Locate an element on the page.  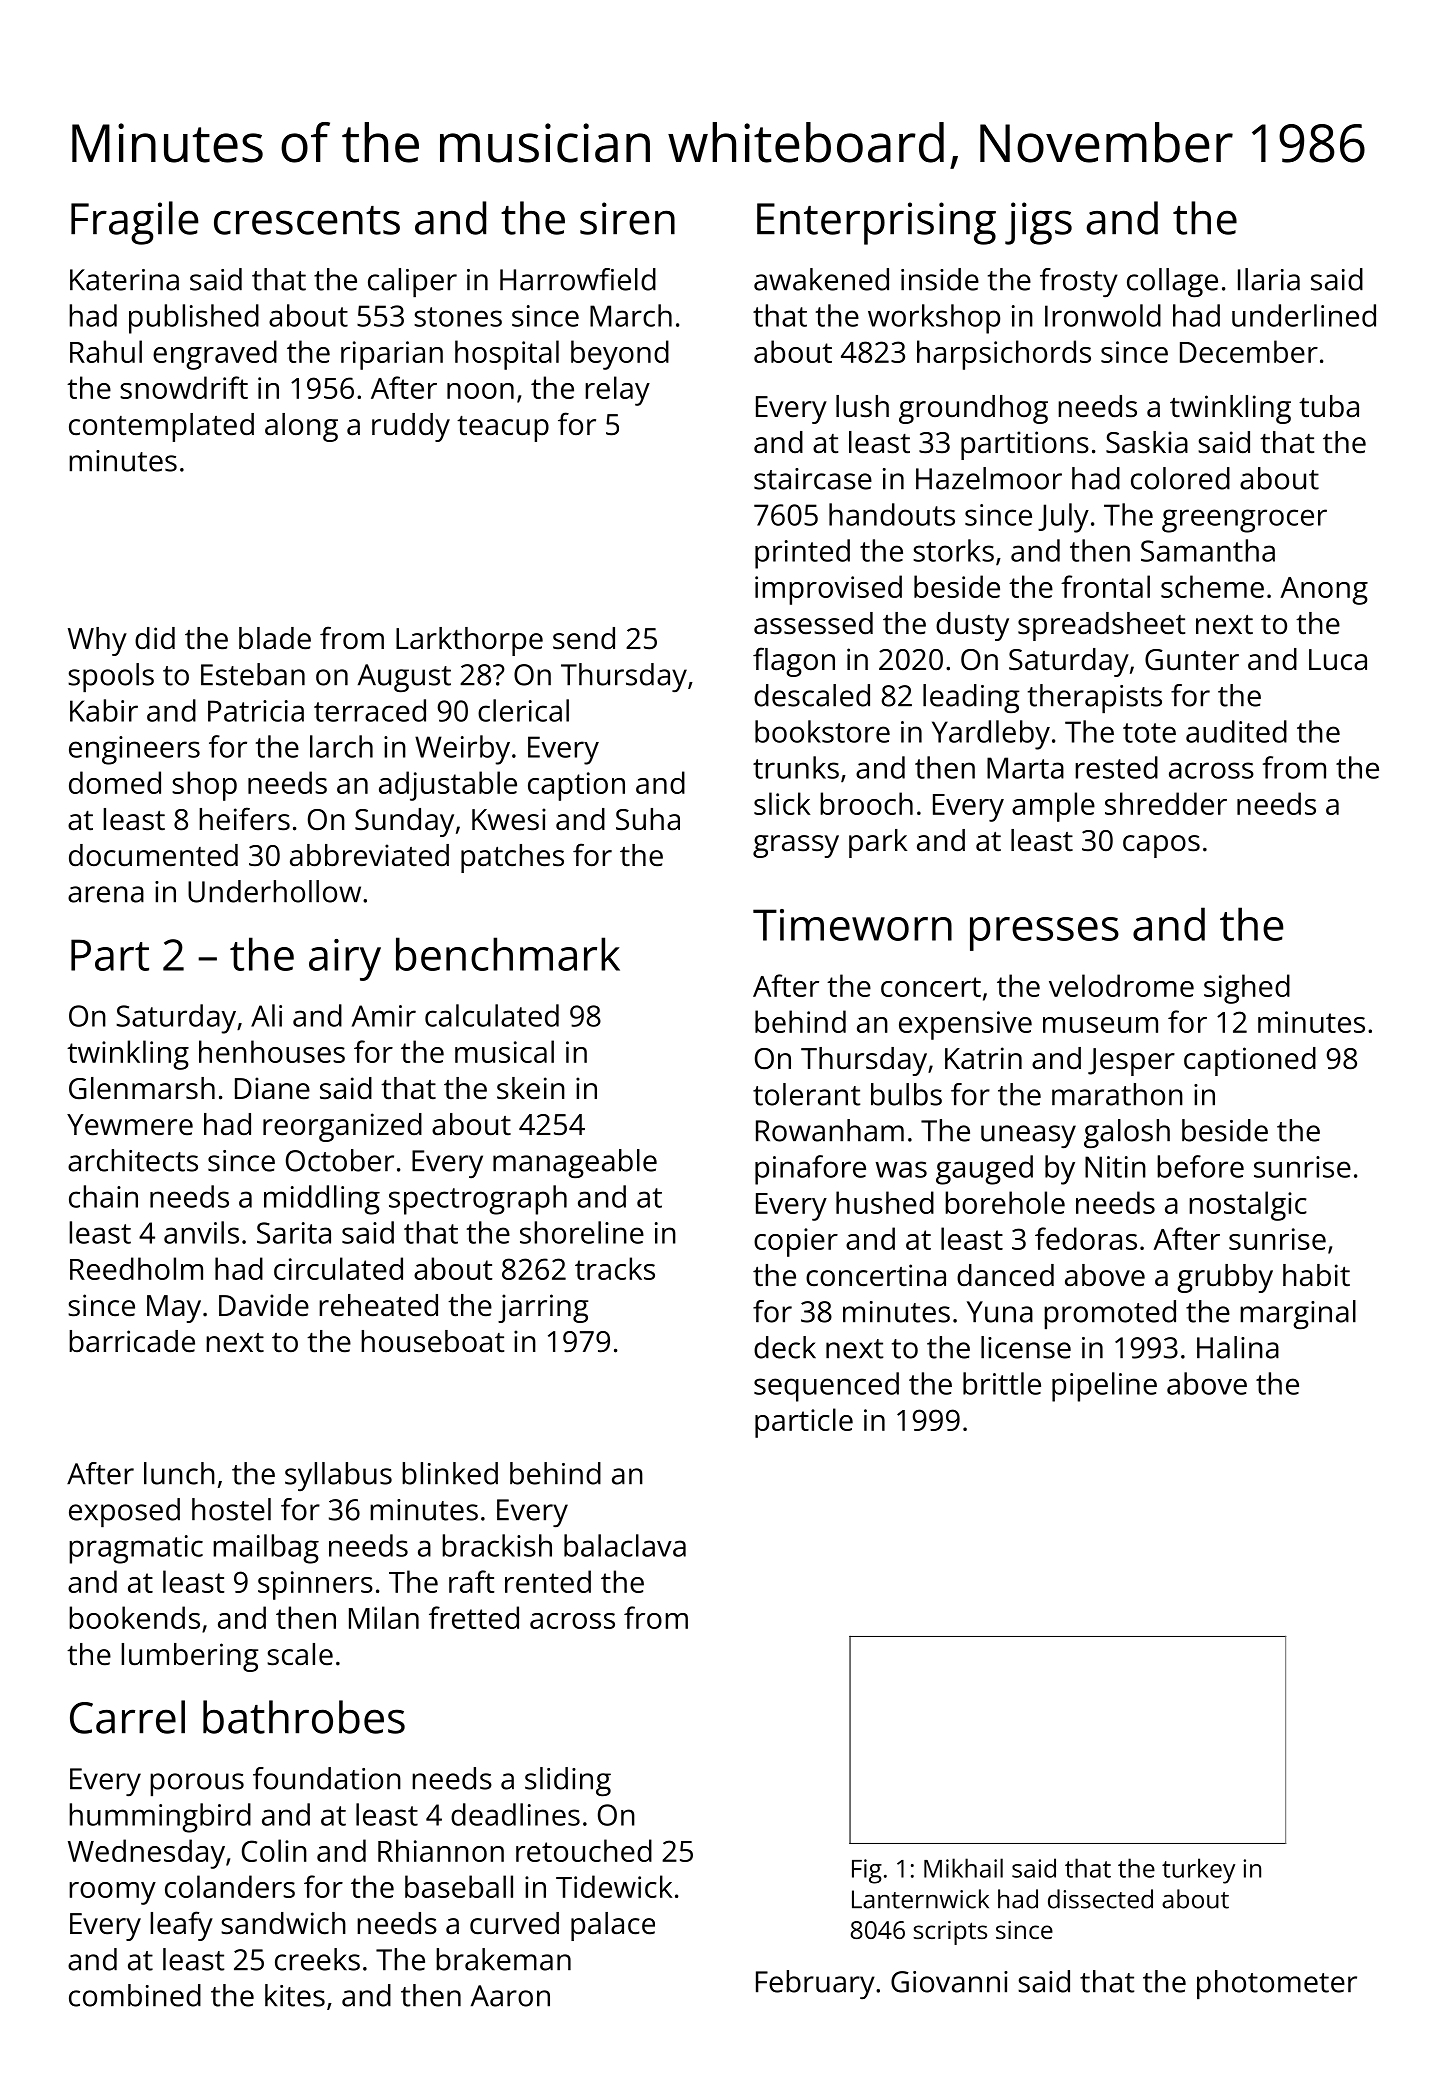
combined is located at coordinates (135, 1995).
